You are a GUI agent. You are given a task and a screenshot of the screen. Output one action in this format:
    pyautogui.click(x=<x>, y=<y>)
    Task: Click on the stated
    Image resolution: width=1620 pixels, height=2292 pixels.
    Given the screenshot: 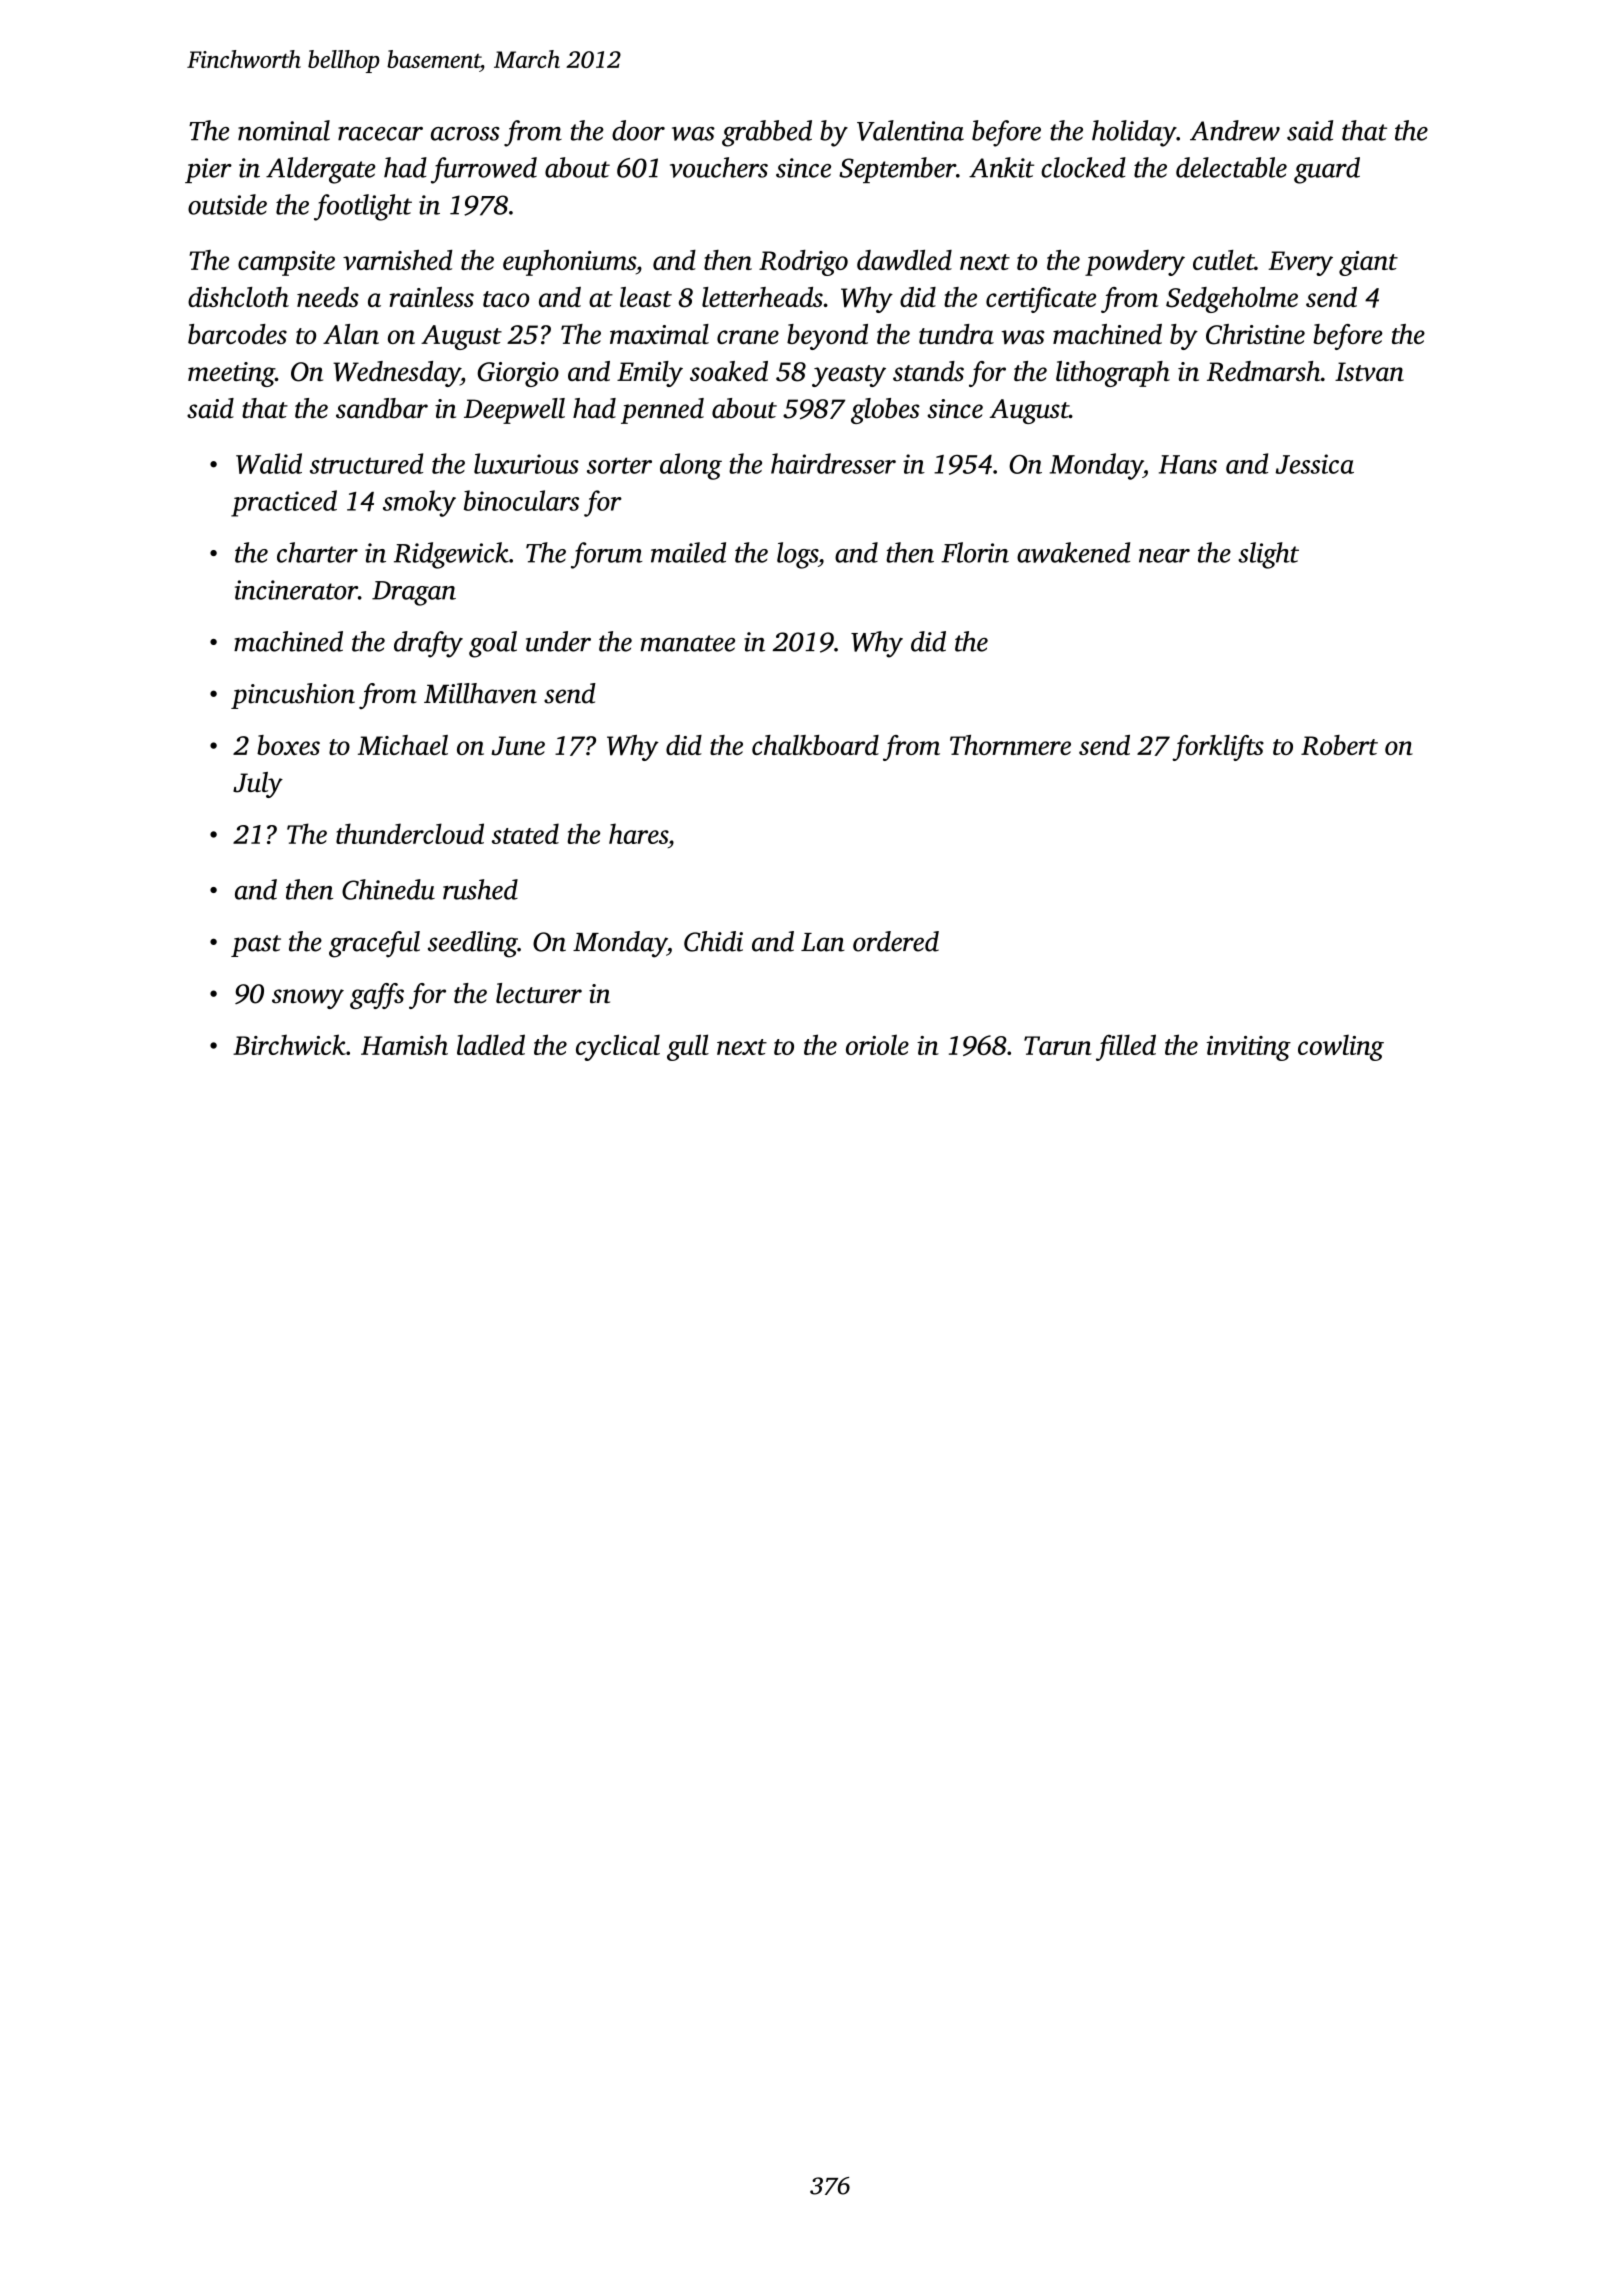 What is the action you would take?
    pyautogui.click(x=525, y=833)
